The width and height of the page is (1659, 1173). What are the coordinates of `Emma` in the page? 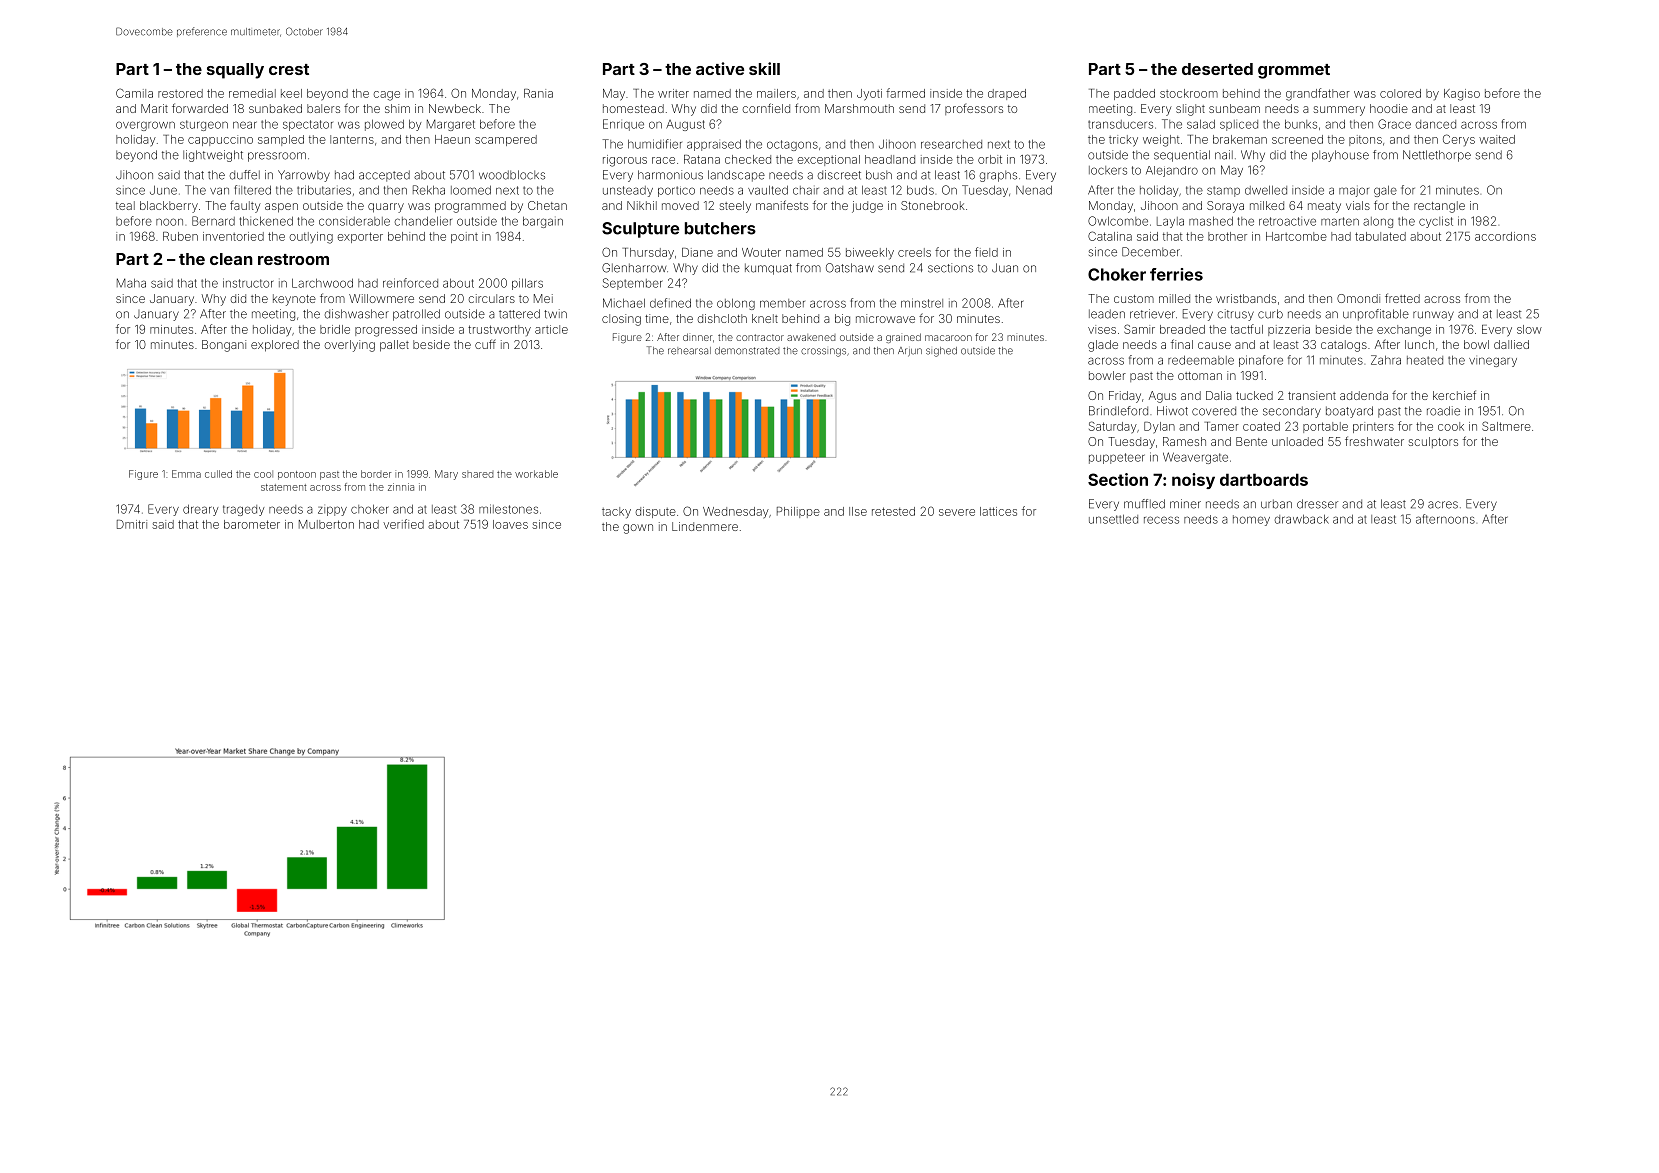 It's located at (186, 474).
